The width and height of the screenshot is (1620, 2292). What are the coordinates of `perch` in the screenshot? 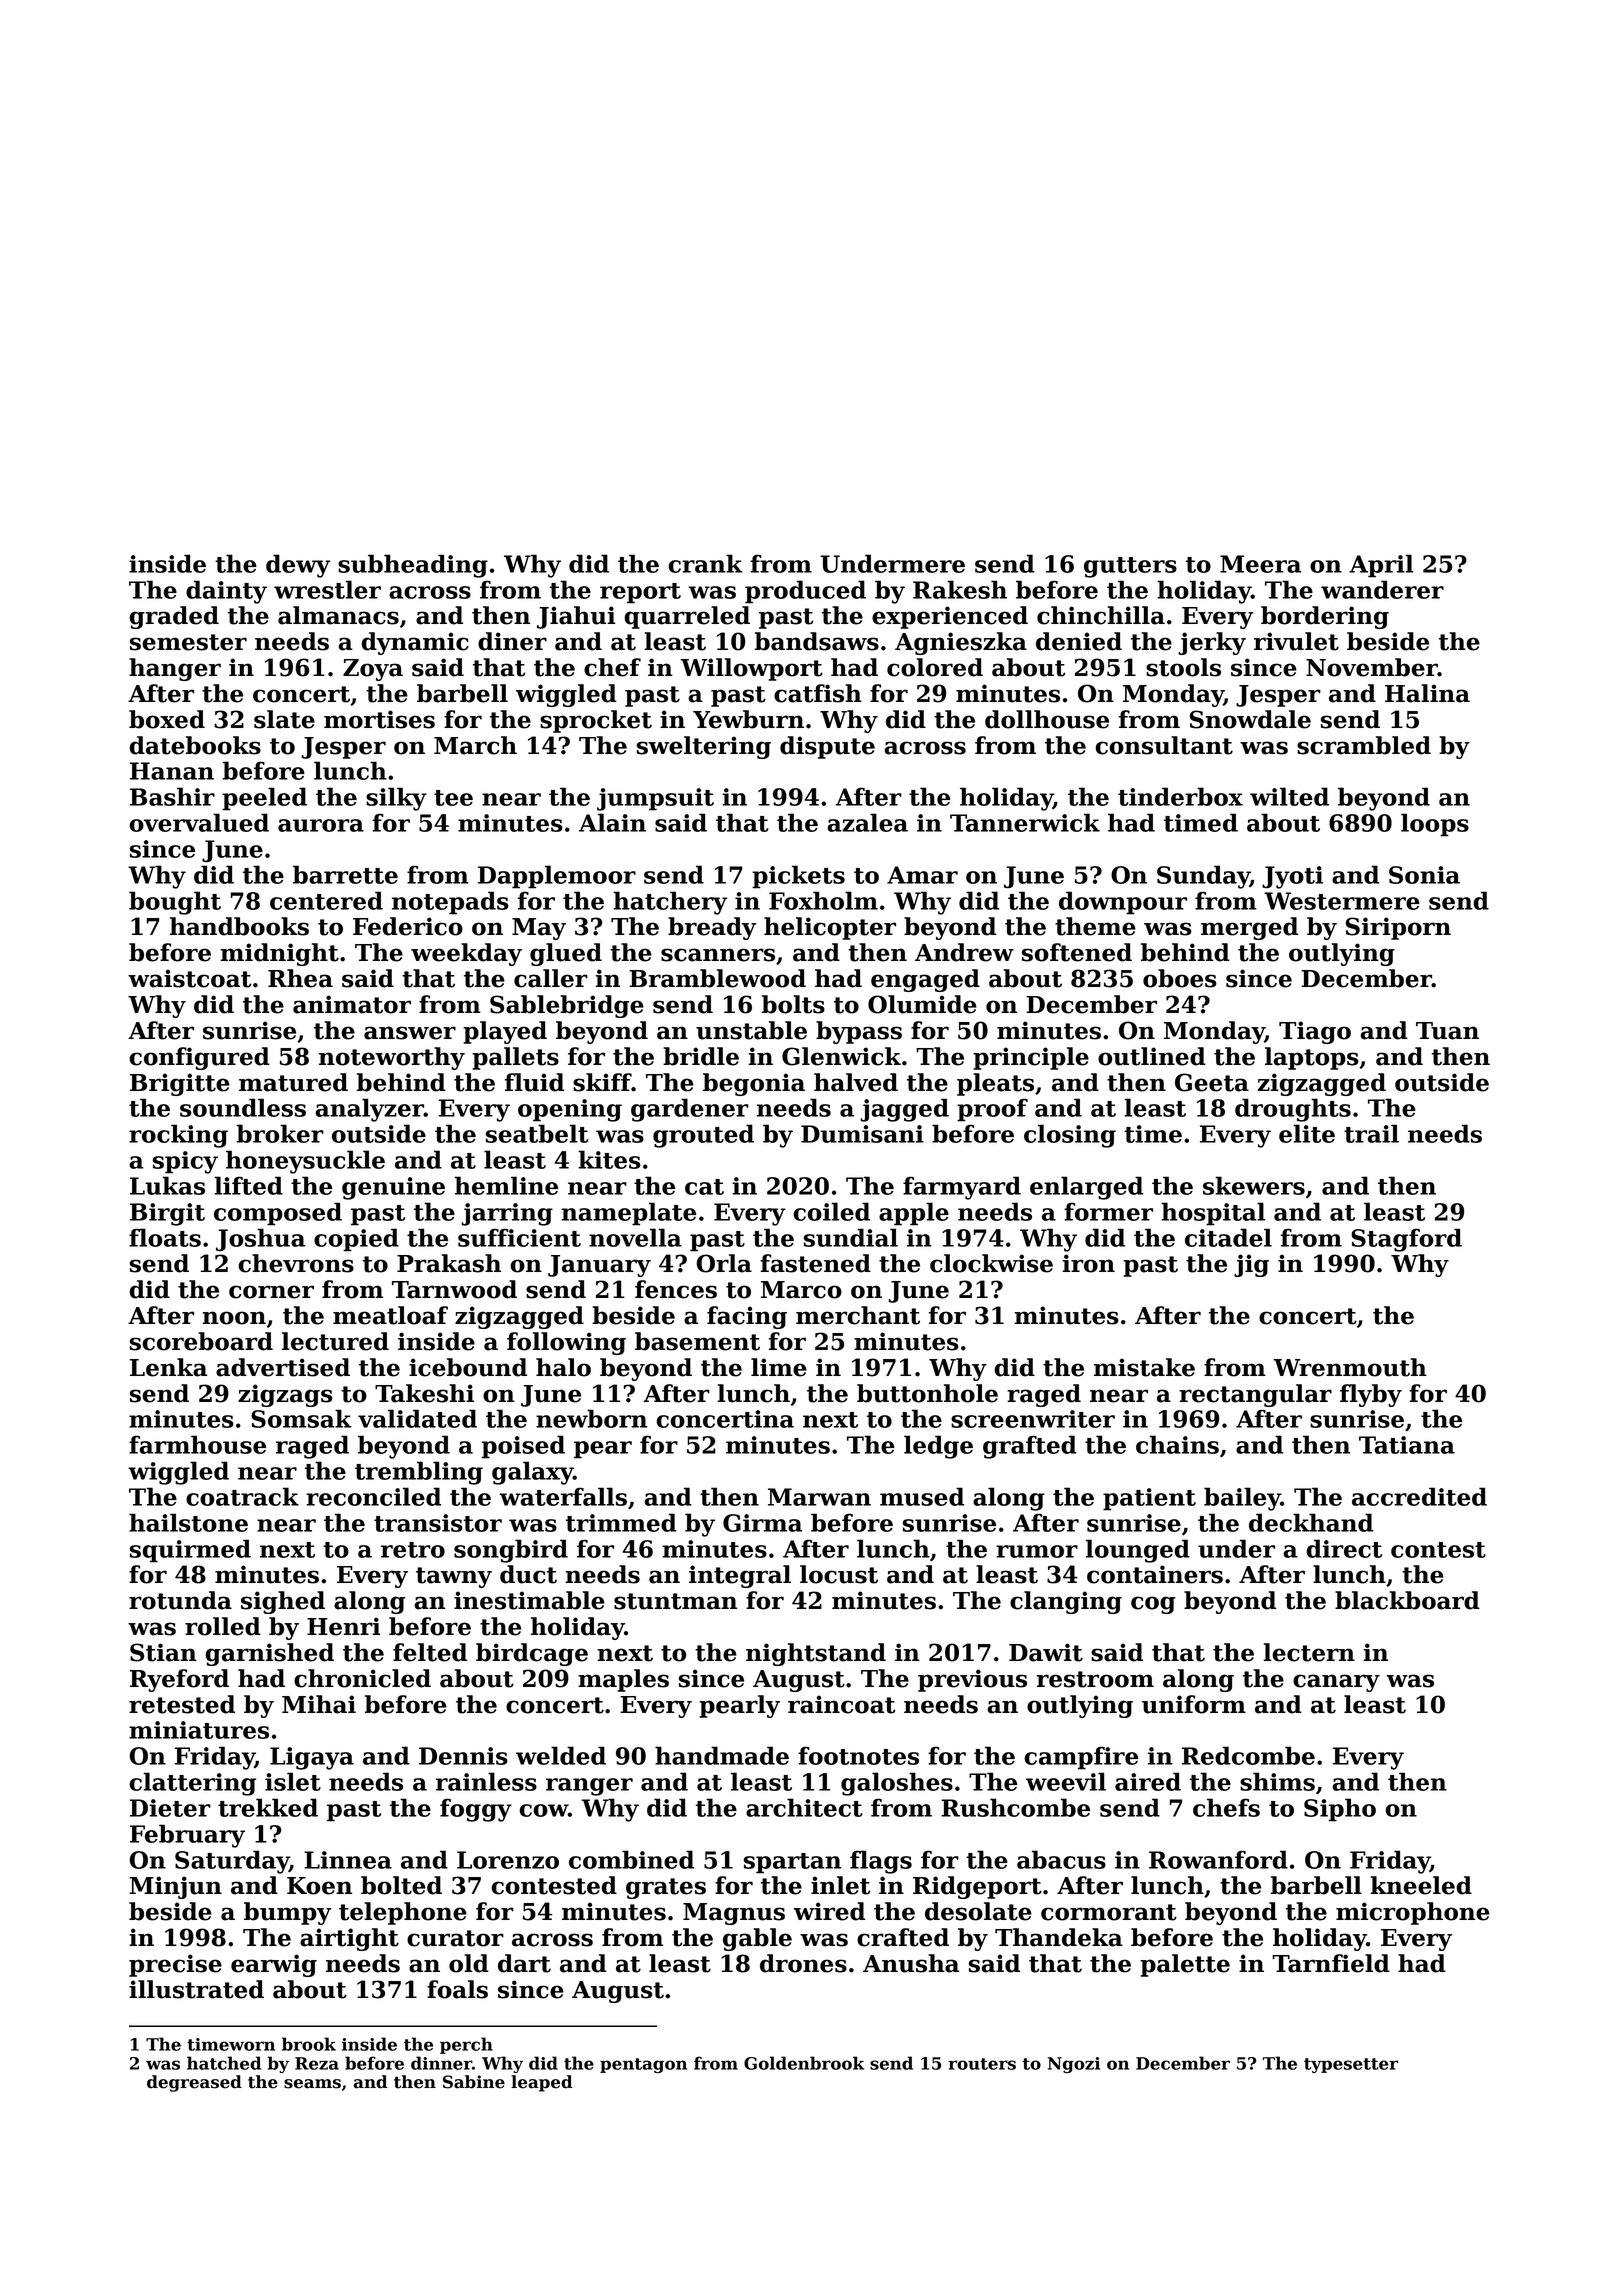 It's located at (466, 2045).
